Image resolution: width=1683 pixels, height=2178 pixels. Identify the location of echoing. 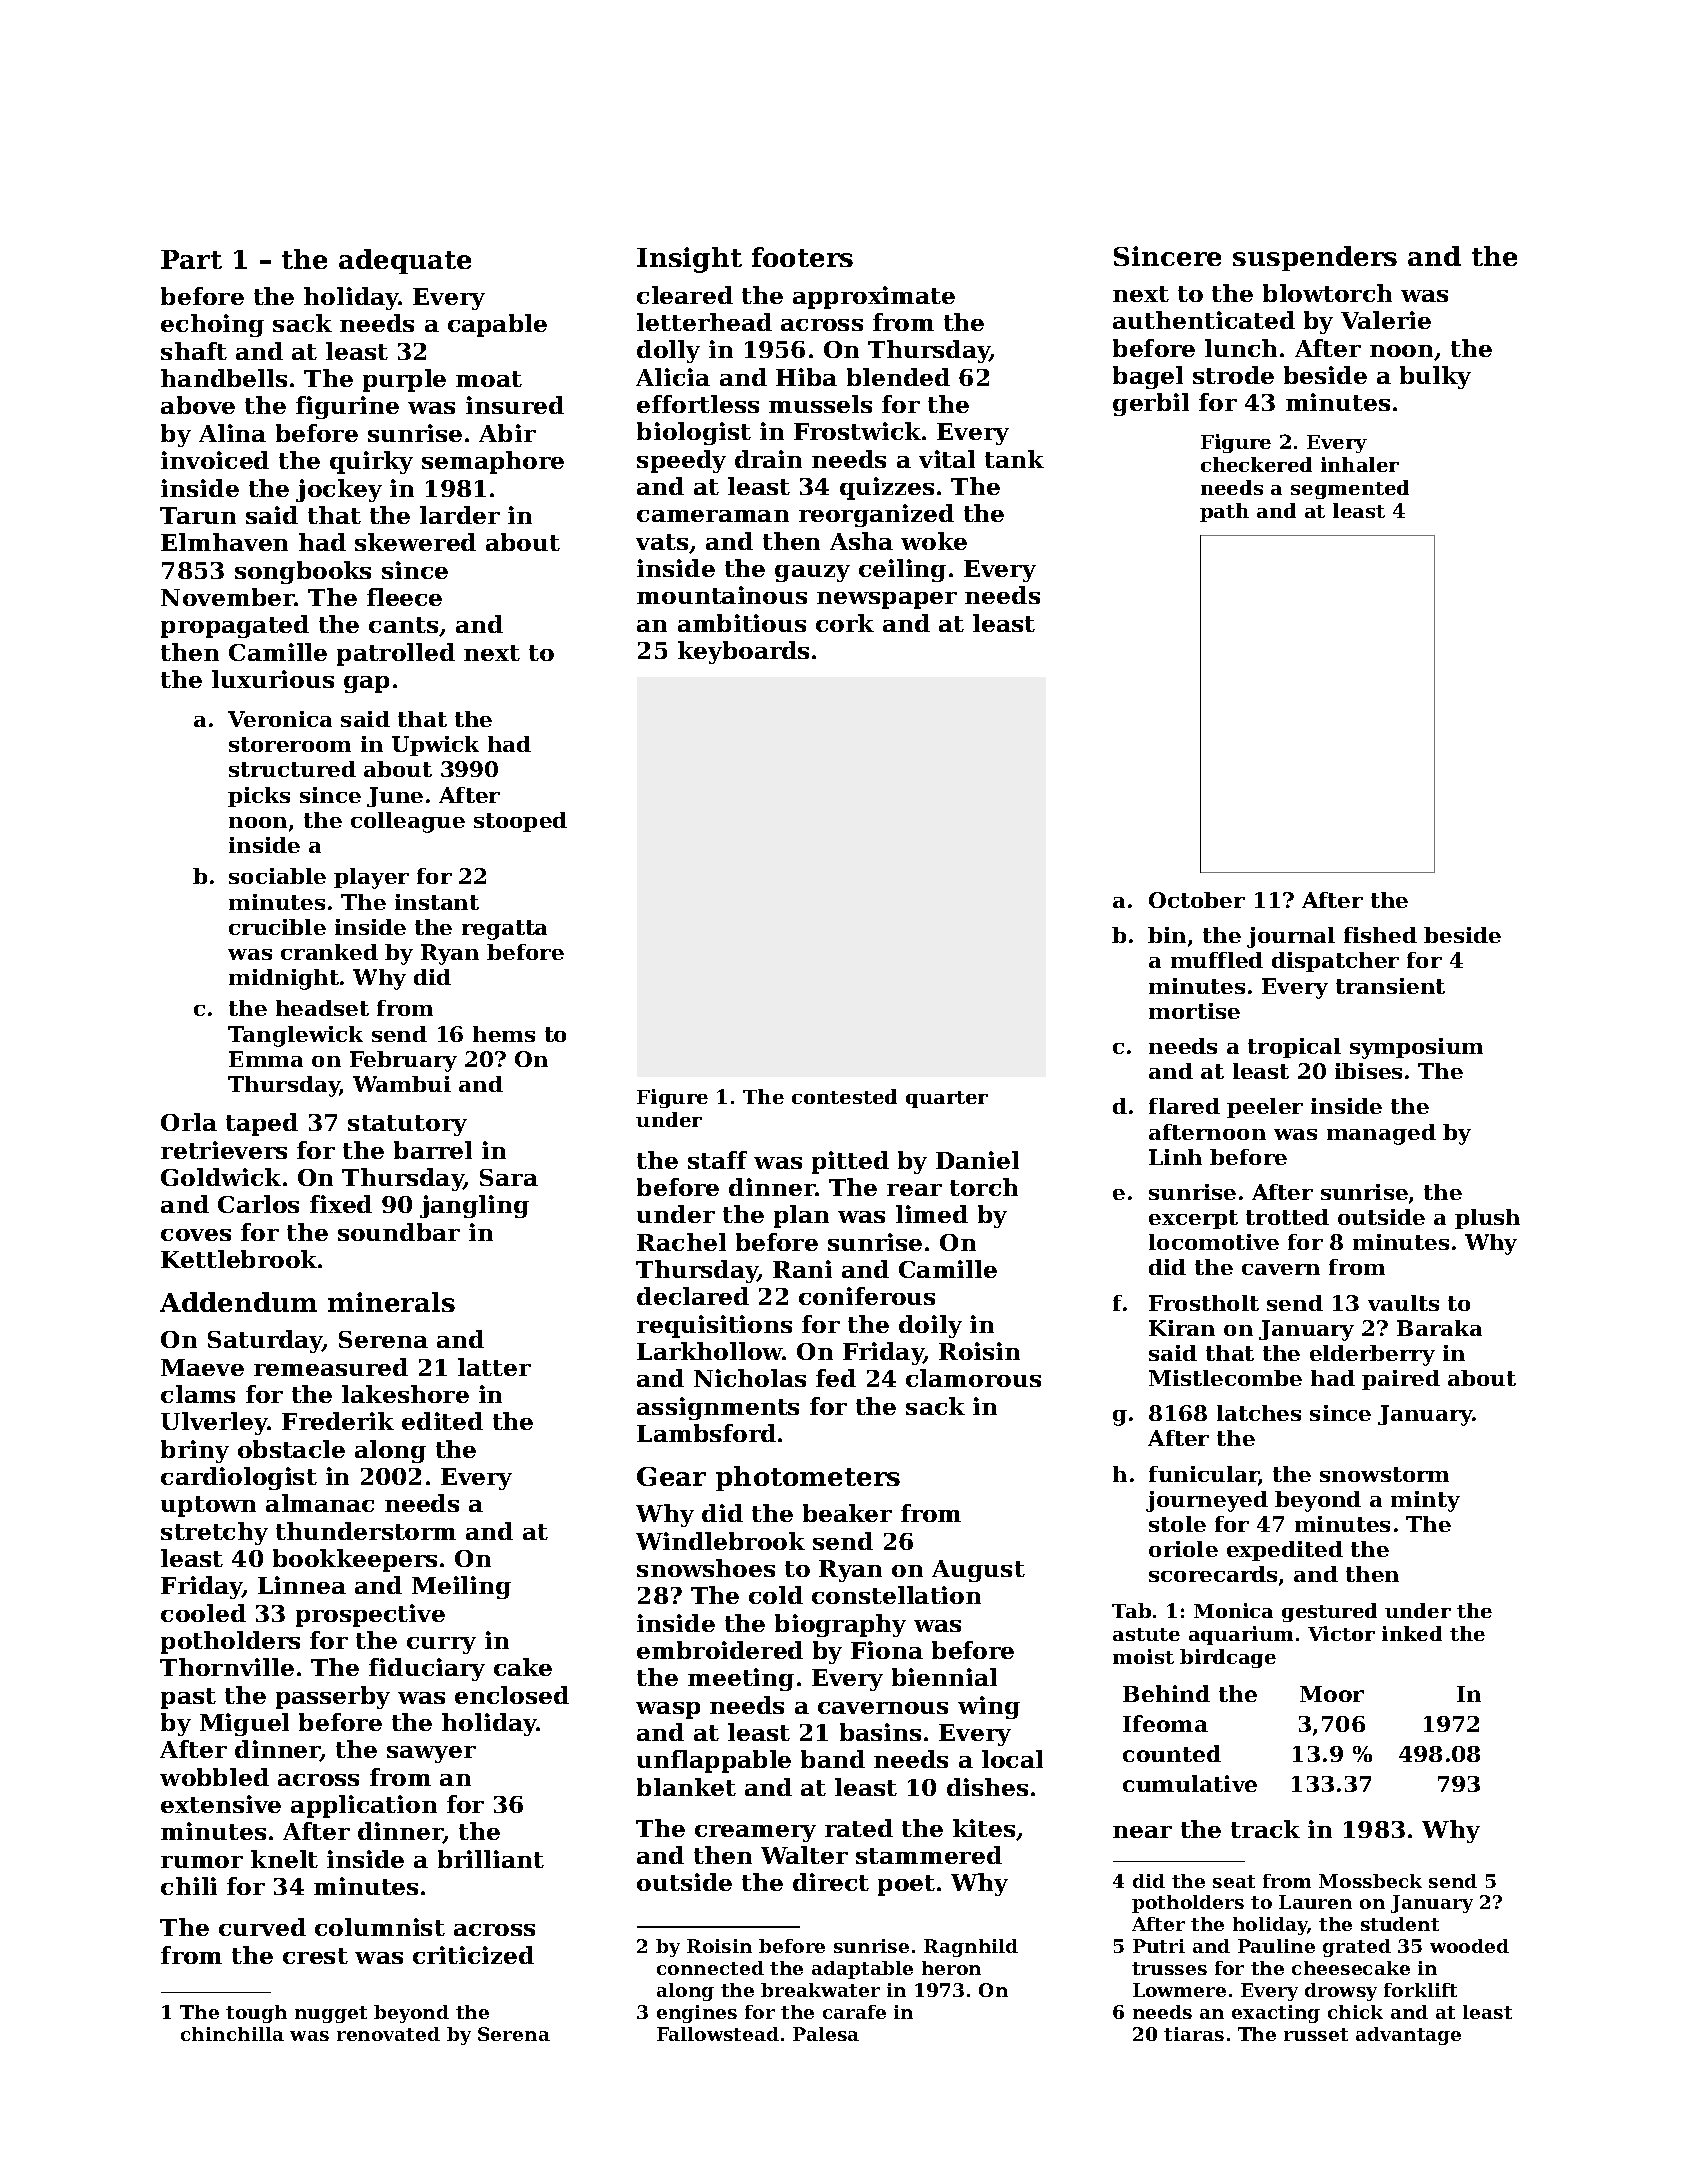
(212, 325).
